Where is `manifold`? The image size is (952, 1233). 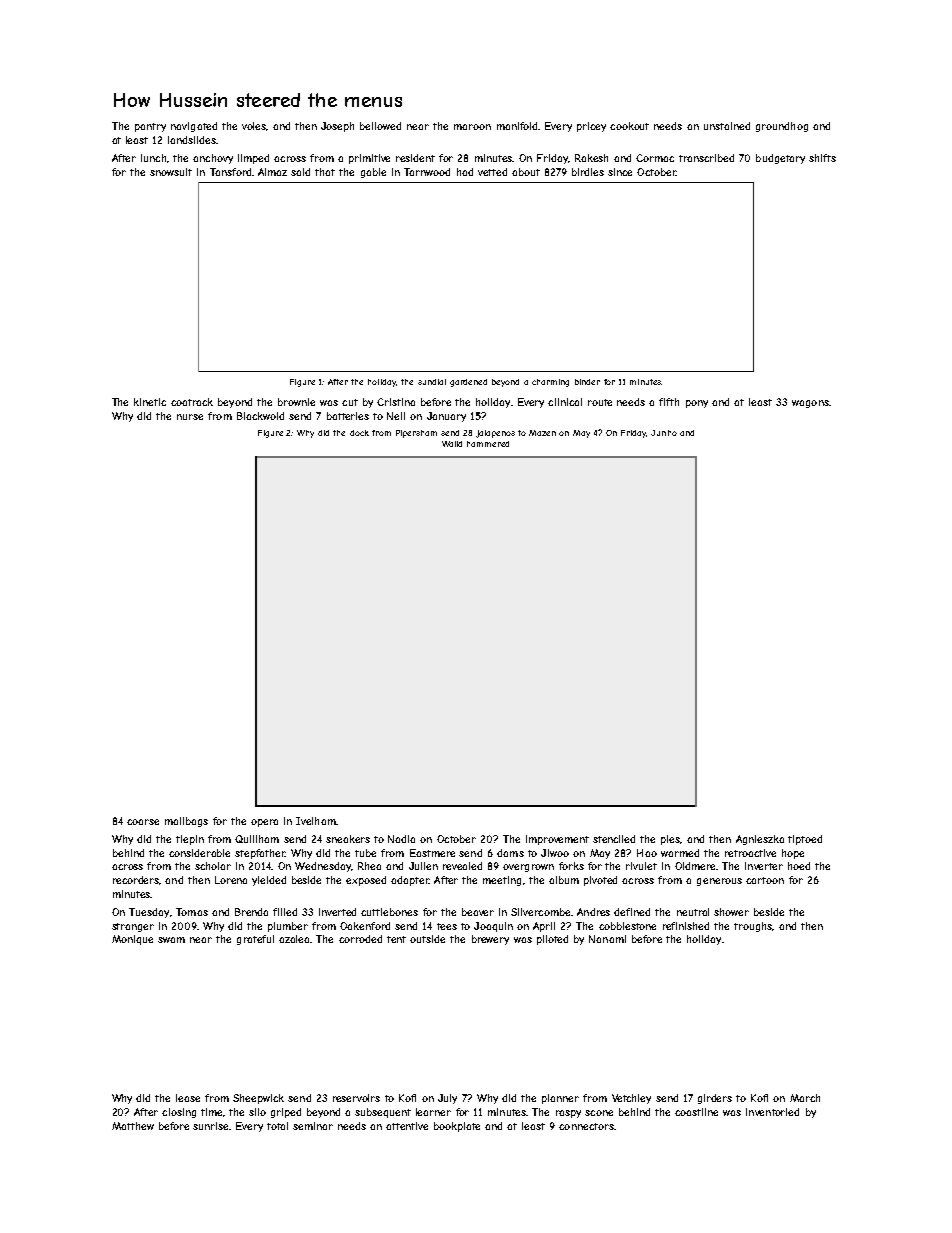 manifold is located at coordinates (517, 126).
